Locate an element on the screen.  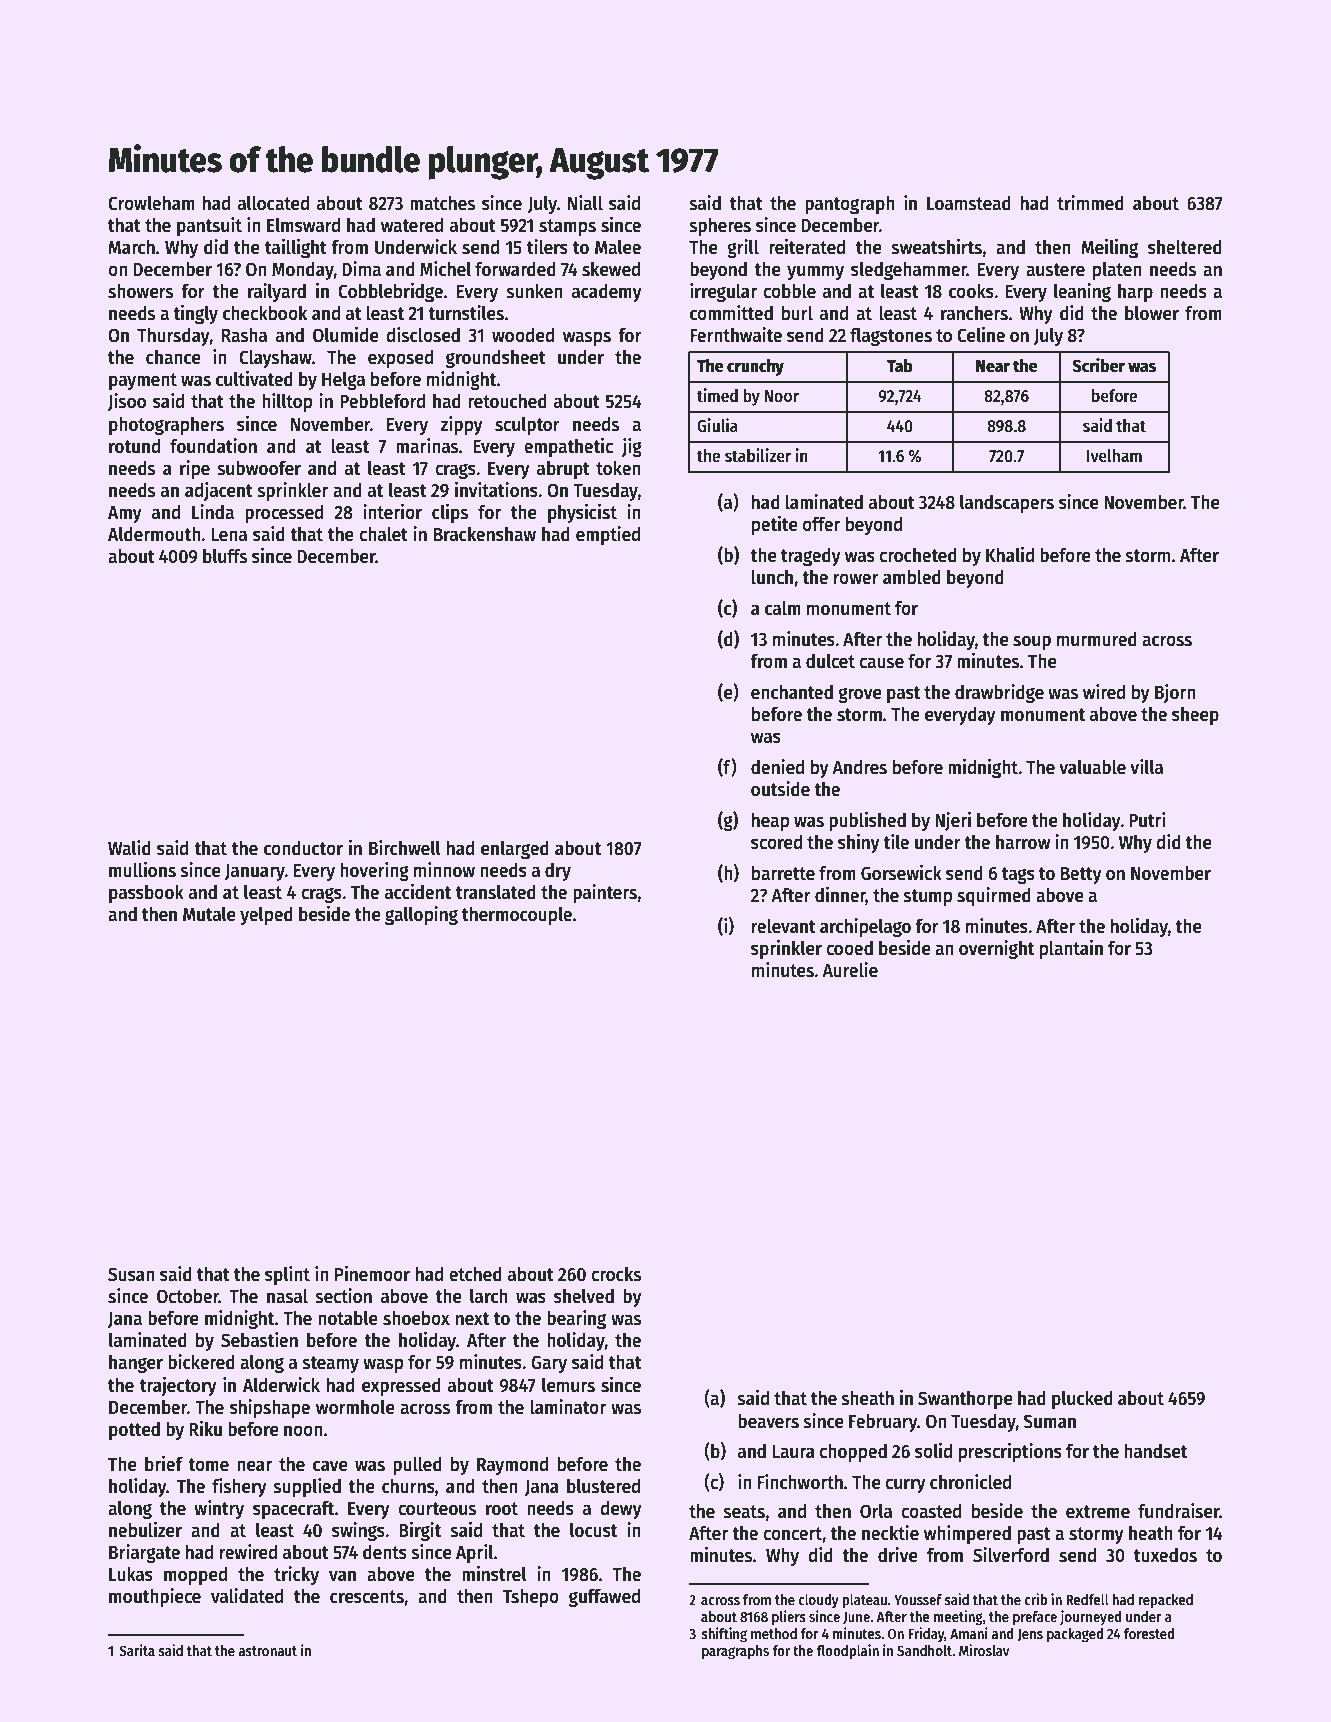
Crowleham is located at coordinates (151, 203).
